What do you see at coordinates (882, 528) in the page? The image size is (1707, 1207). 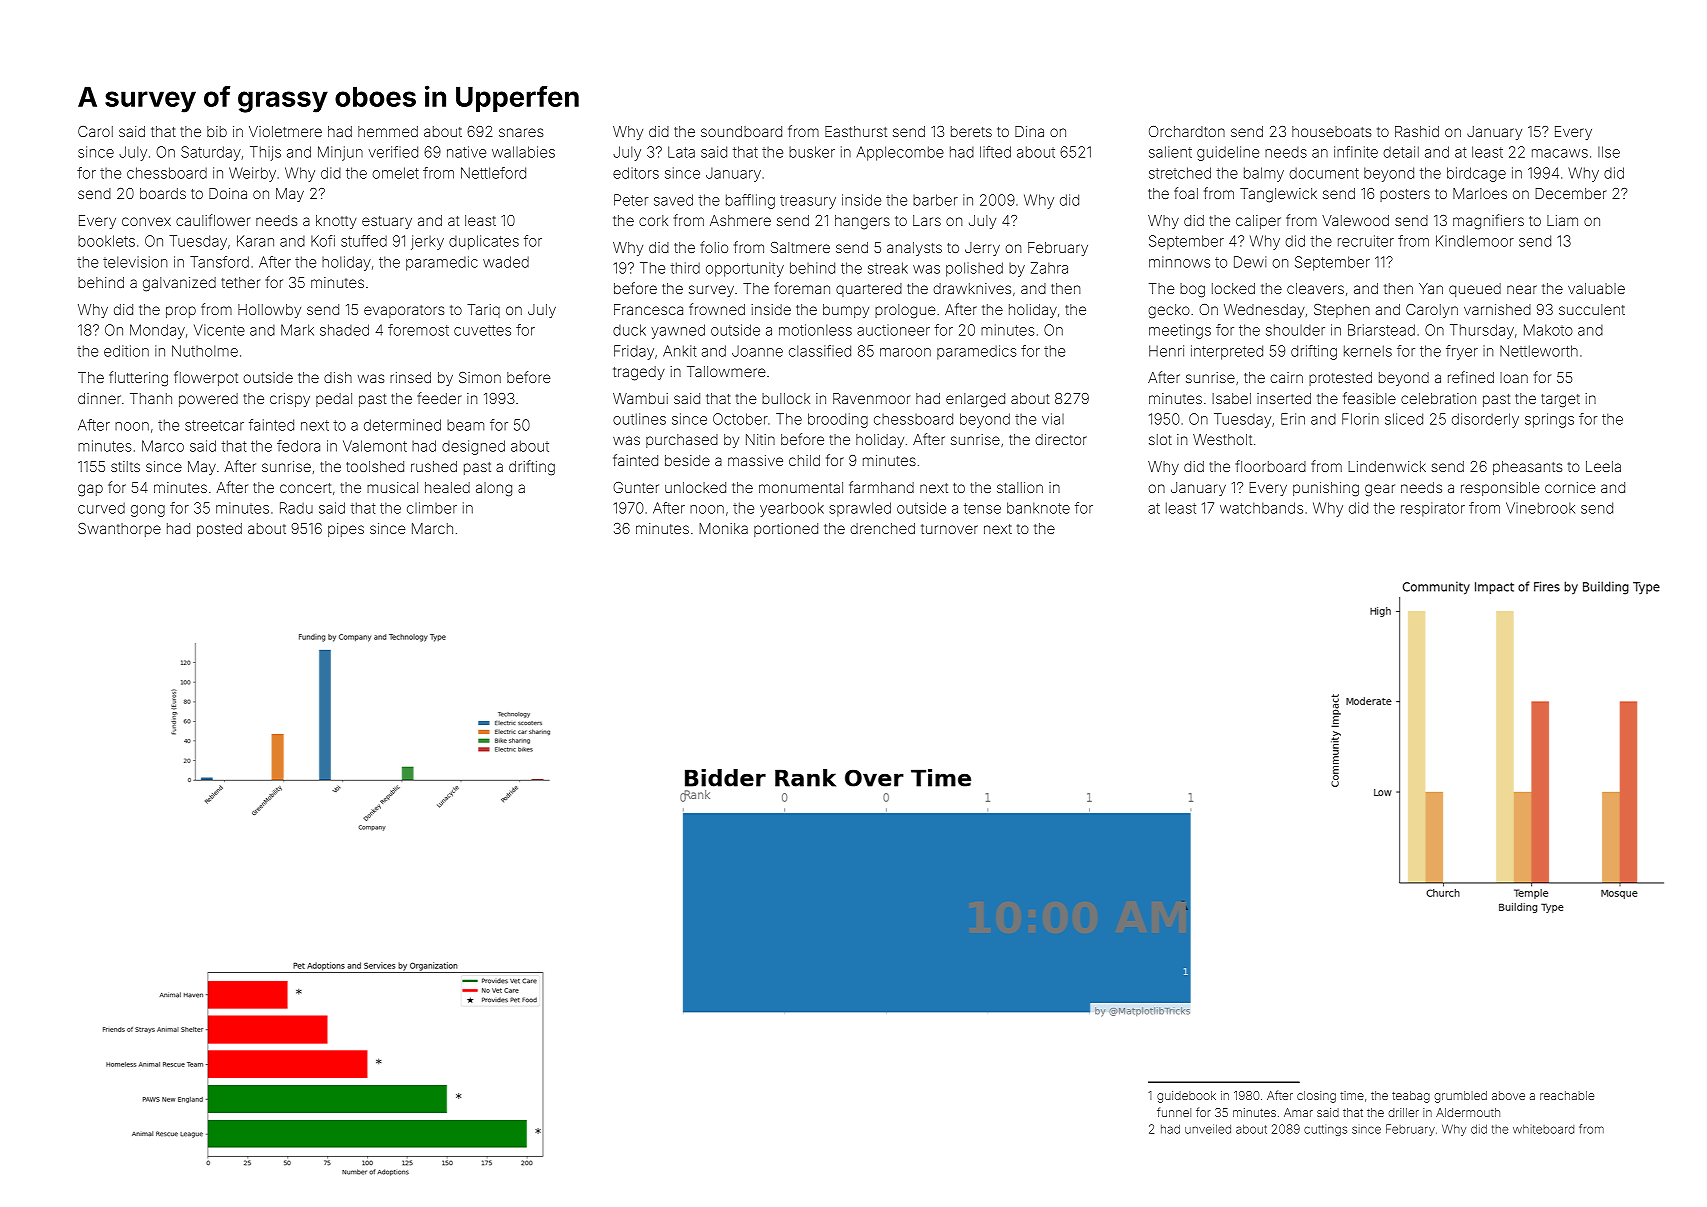 I see `drenched` at bounding box center [882, 528].
